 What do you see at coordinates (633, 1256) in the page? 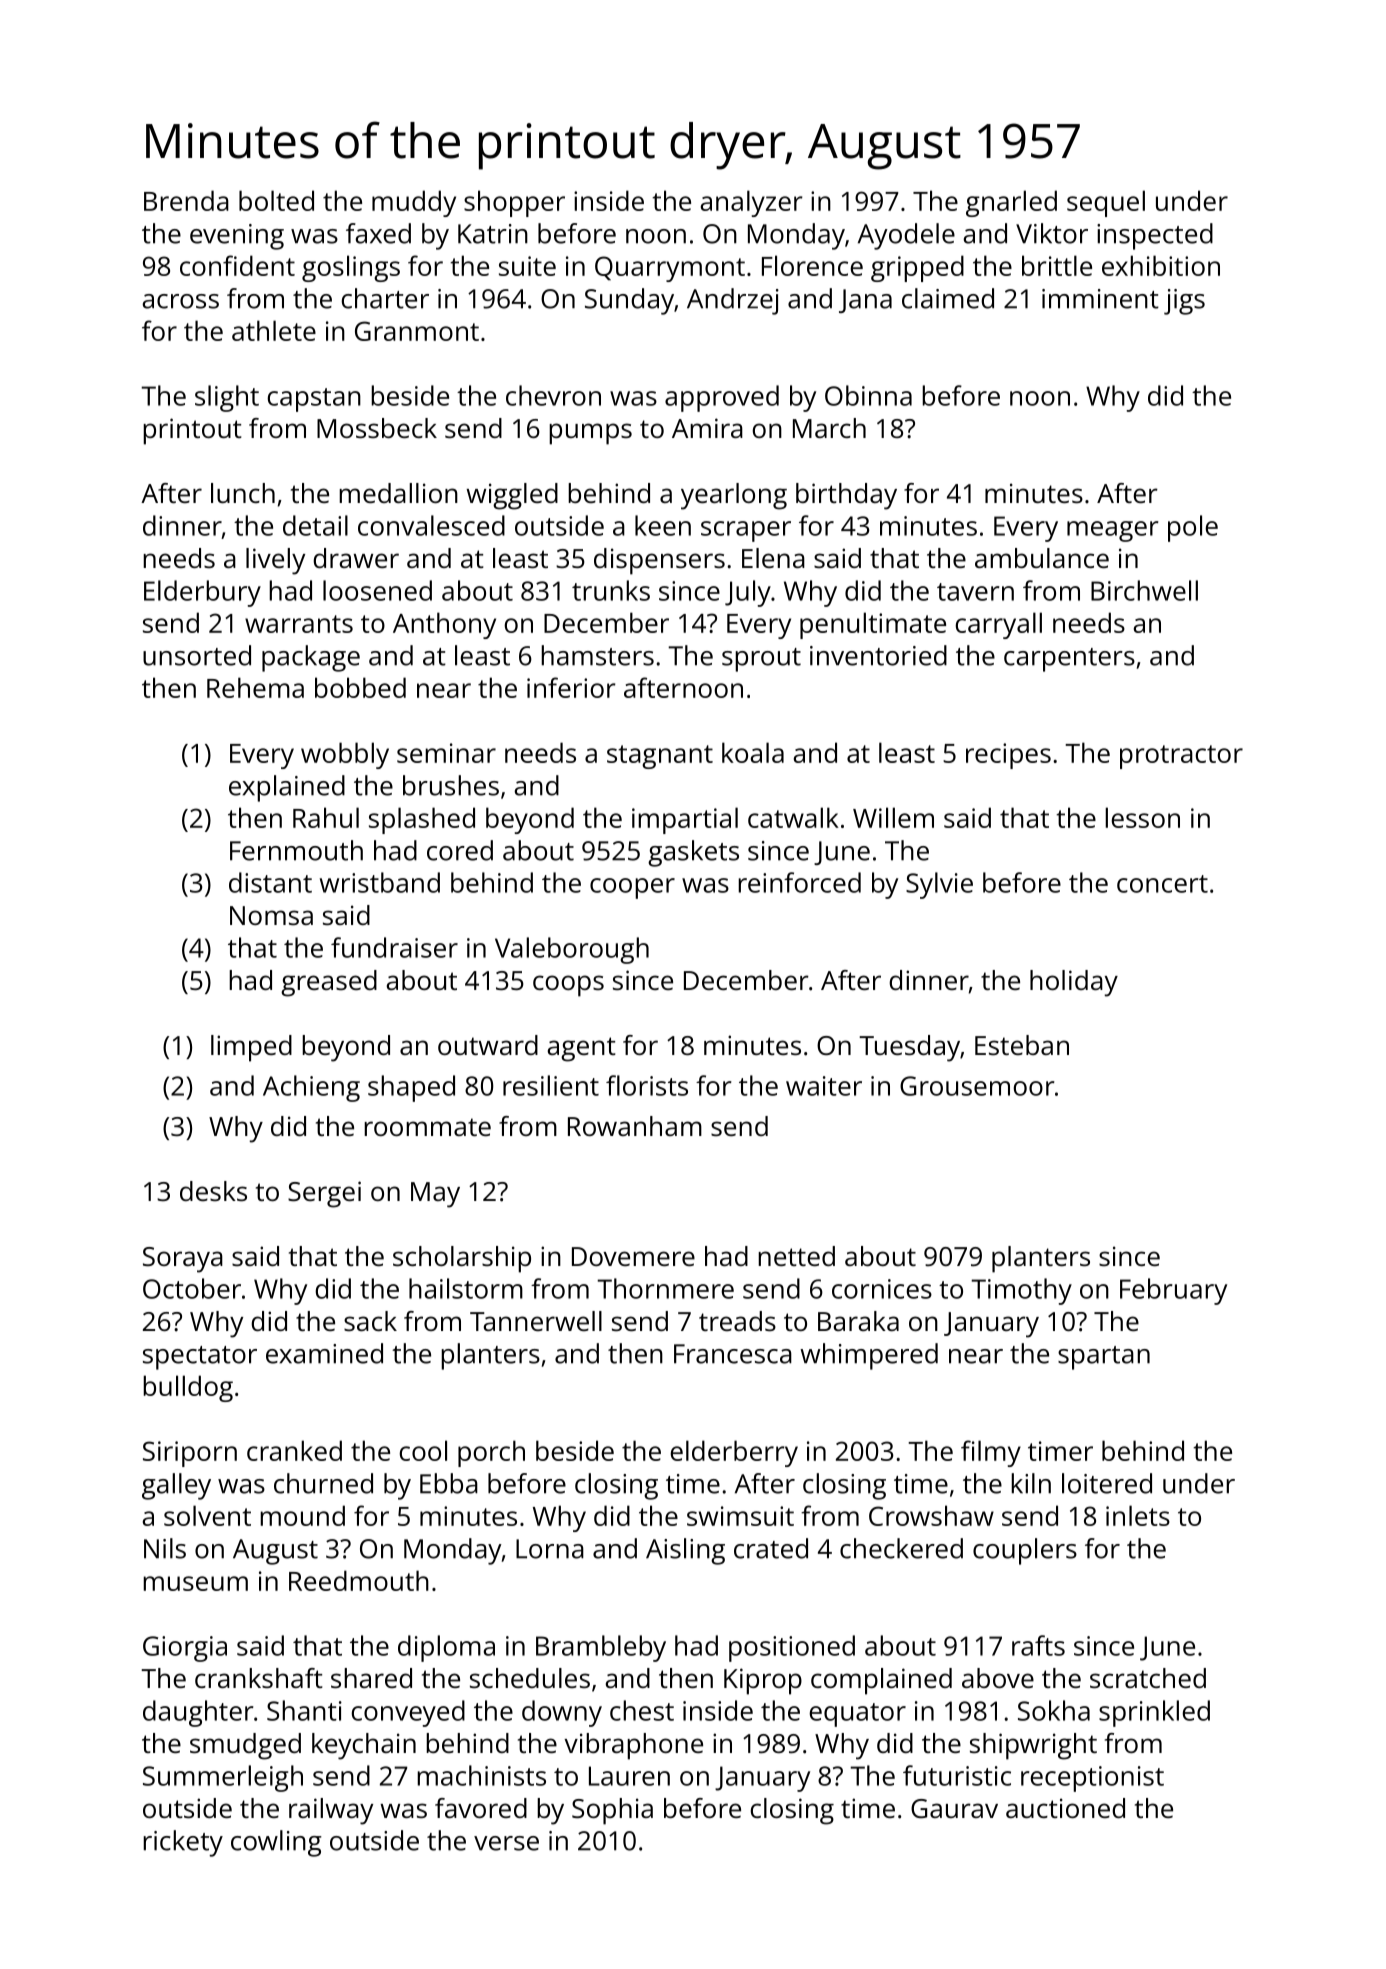
I see `Dovemere` at bounding box center [633, 1256].
